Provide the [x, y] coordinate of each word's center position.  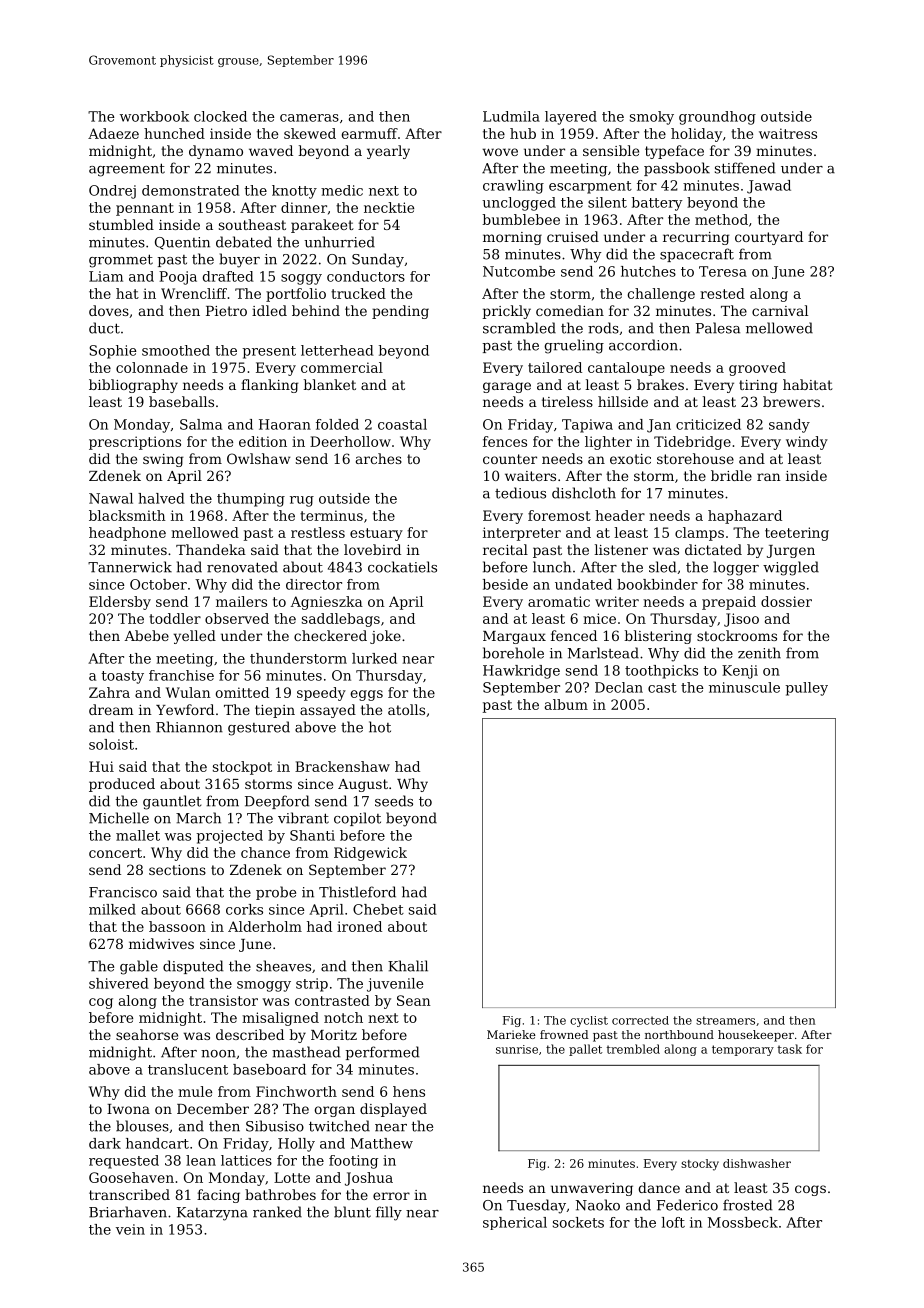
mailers [241, 601]
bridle [731, 475]
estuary [376, 534]
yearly [388, 152]
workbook [154, 116]
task [790, 1049]
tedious [520, 493]
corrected [640, 1020]
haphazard [745, 517]
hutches [648, 271]
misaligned [280, 1019]
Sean [414, 1000]
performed [382, 1053]
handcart [157, 1143]
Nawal [111, 498]
